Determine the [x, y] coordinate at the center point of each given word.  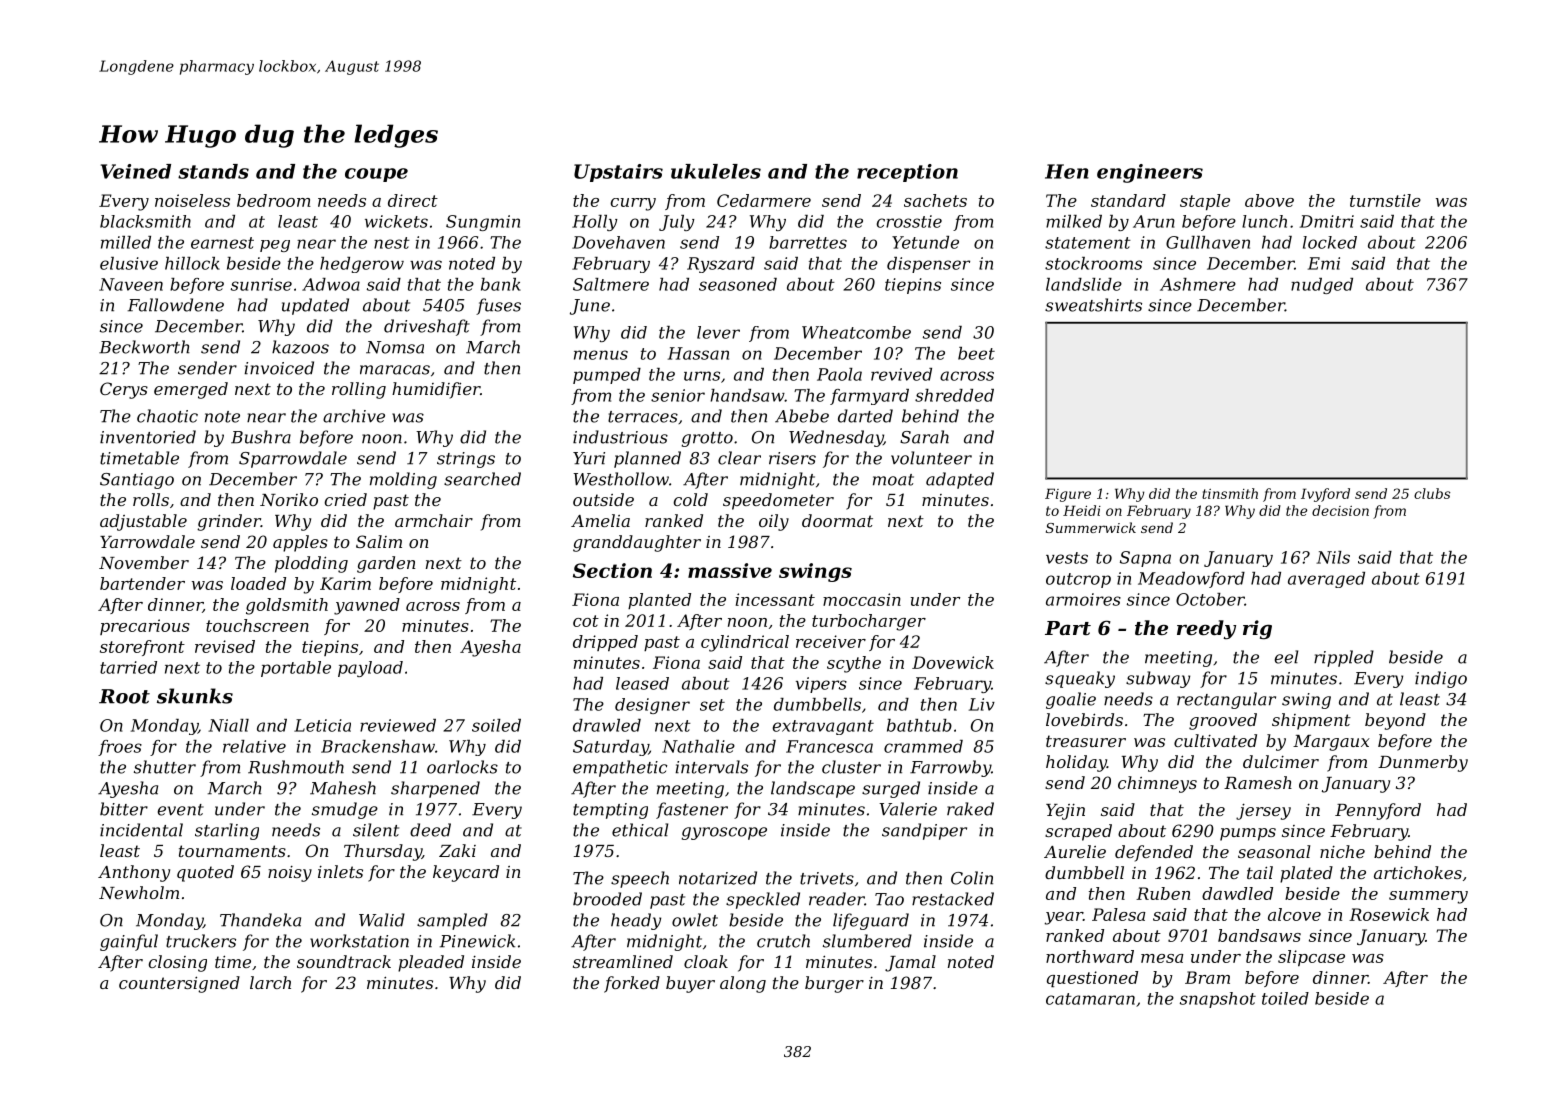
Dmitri [1327, 221]
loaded [258, 583]
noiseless [192, 200]
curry [633, 204]
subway [1158, 679]
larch [270, 982]
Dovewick [953, 662]
